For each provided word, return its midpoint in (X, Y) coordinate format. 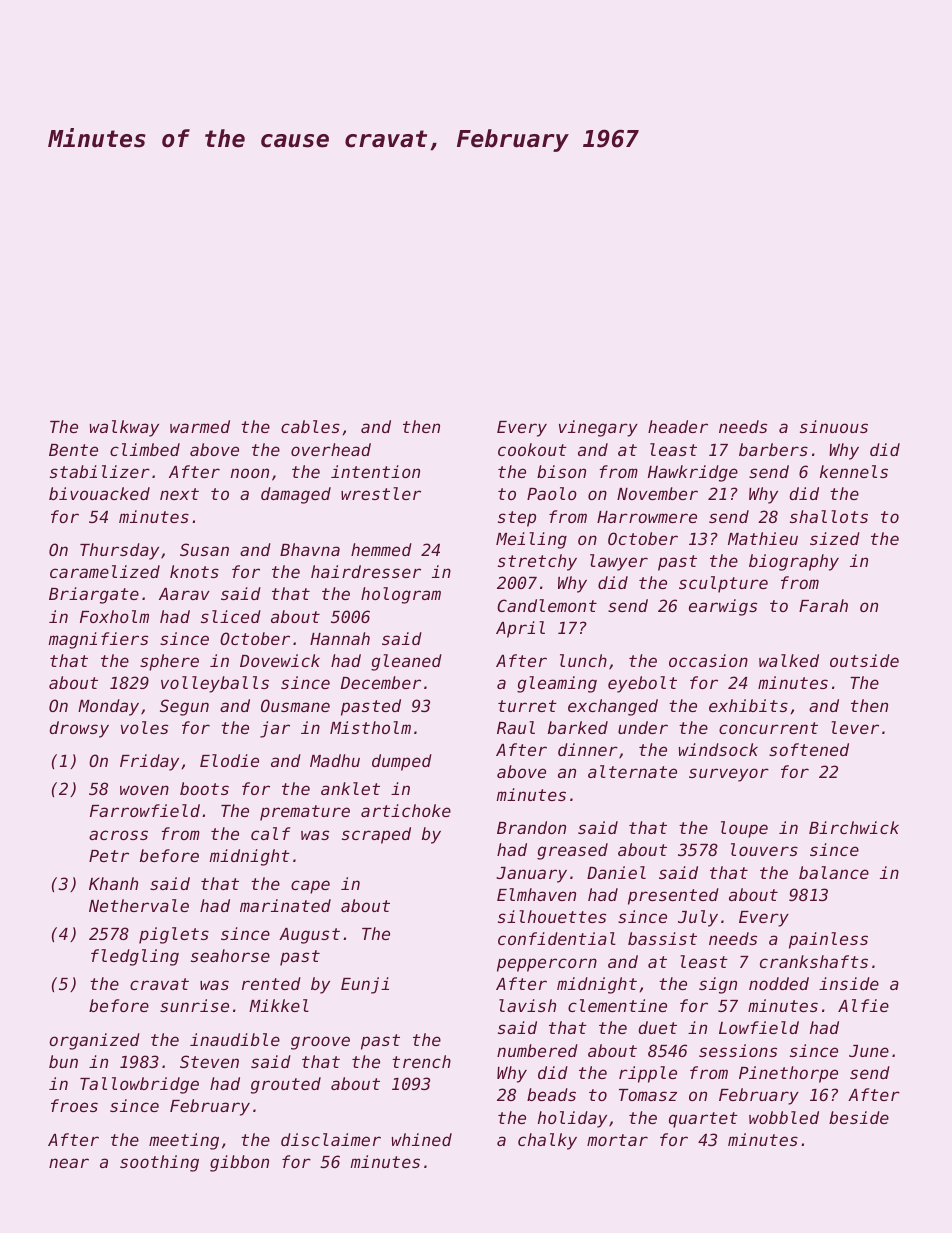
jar (275, 729)
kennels (854, 471)
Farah (823, 605)
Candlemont (547, 605)
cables (310, 426)
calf (270, 833)
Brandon (531, 827)
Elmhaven (536, 894)
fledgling (135, 957)
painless (828, 940)
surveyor (729, 775)
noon (250, 473)
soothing (159, 1163)
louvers (764, 849)
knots (194, 571)
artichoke (406, 810)
